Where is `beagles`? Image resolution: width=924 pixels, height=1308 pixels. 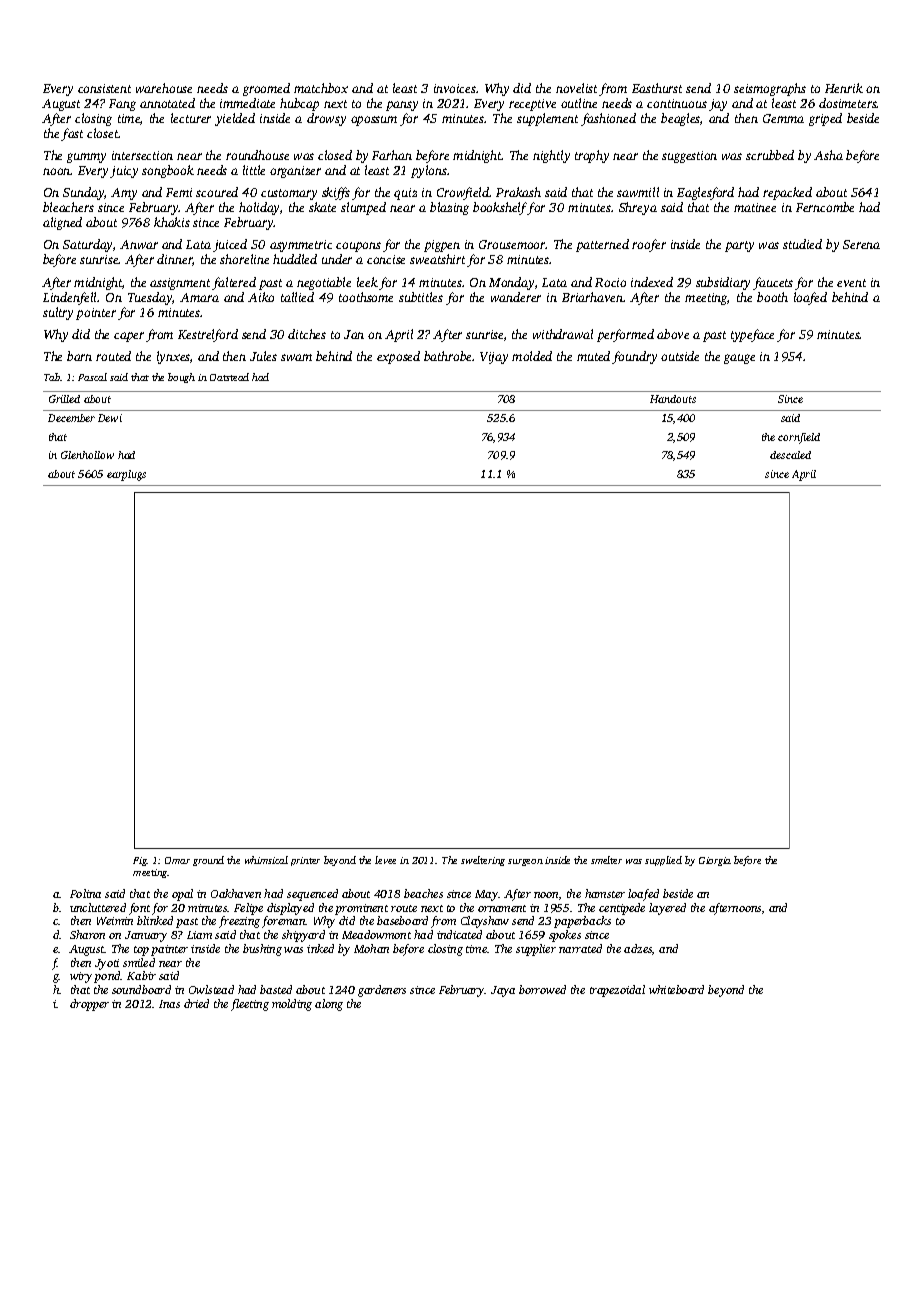
beagles is located at coordinates (680, 119).
